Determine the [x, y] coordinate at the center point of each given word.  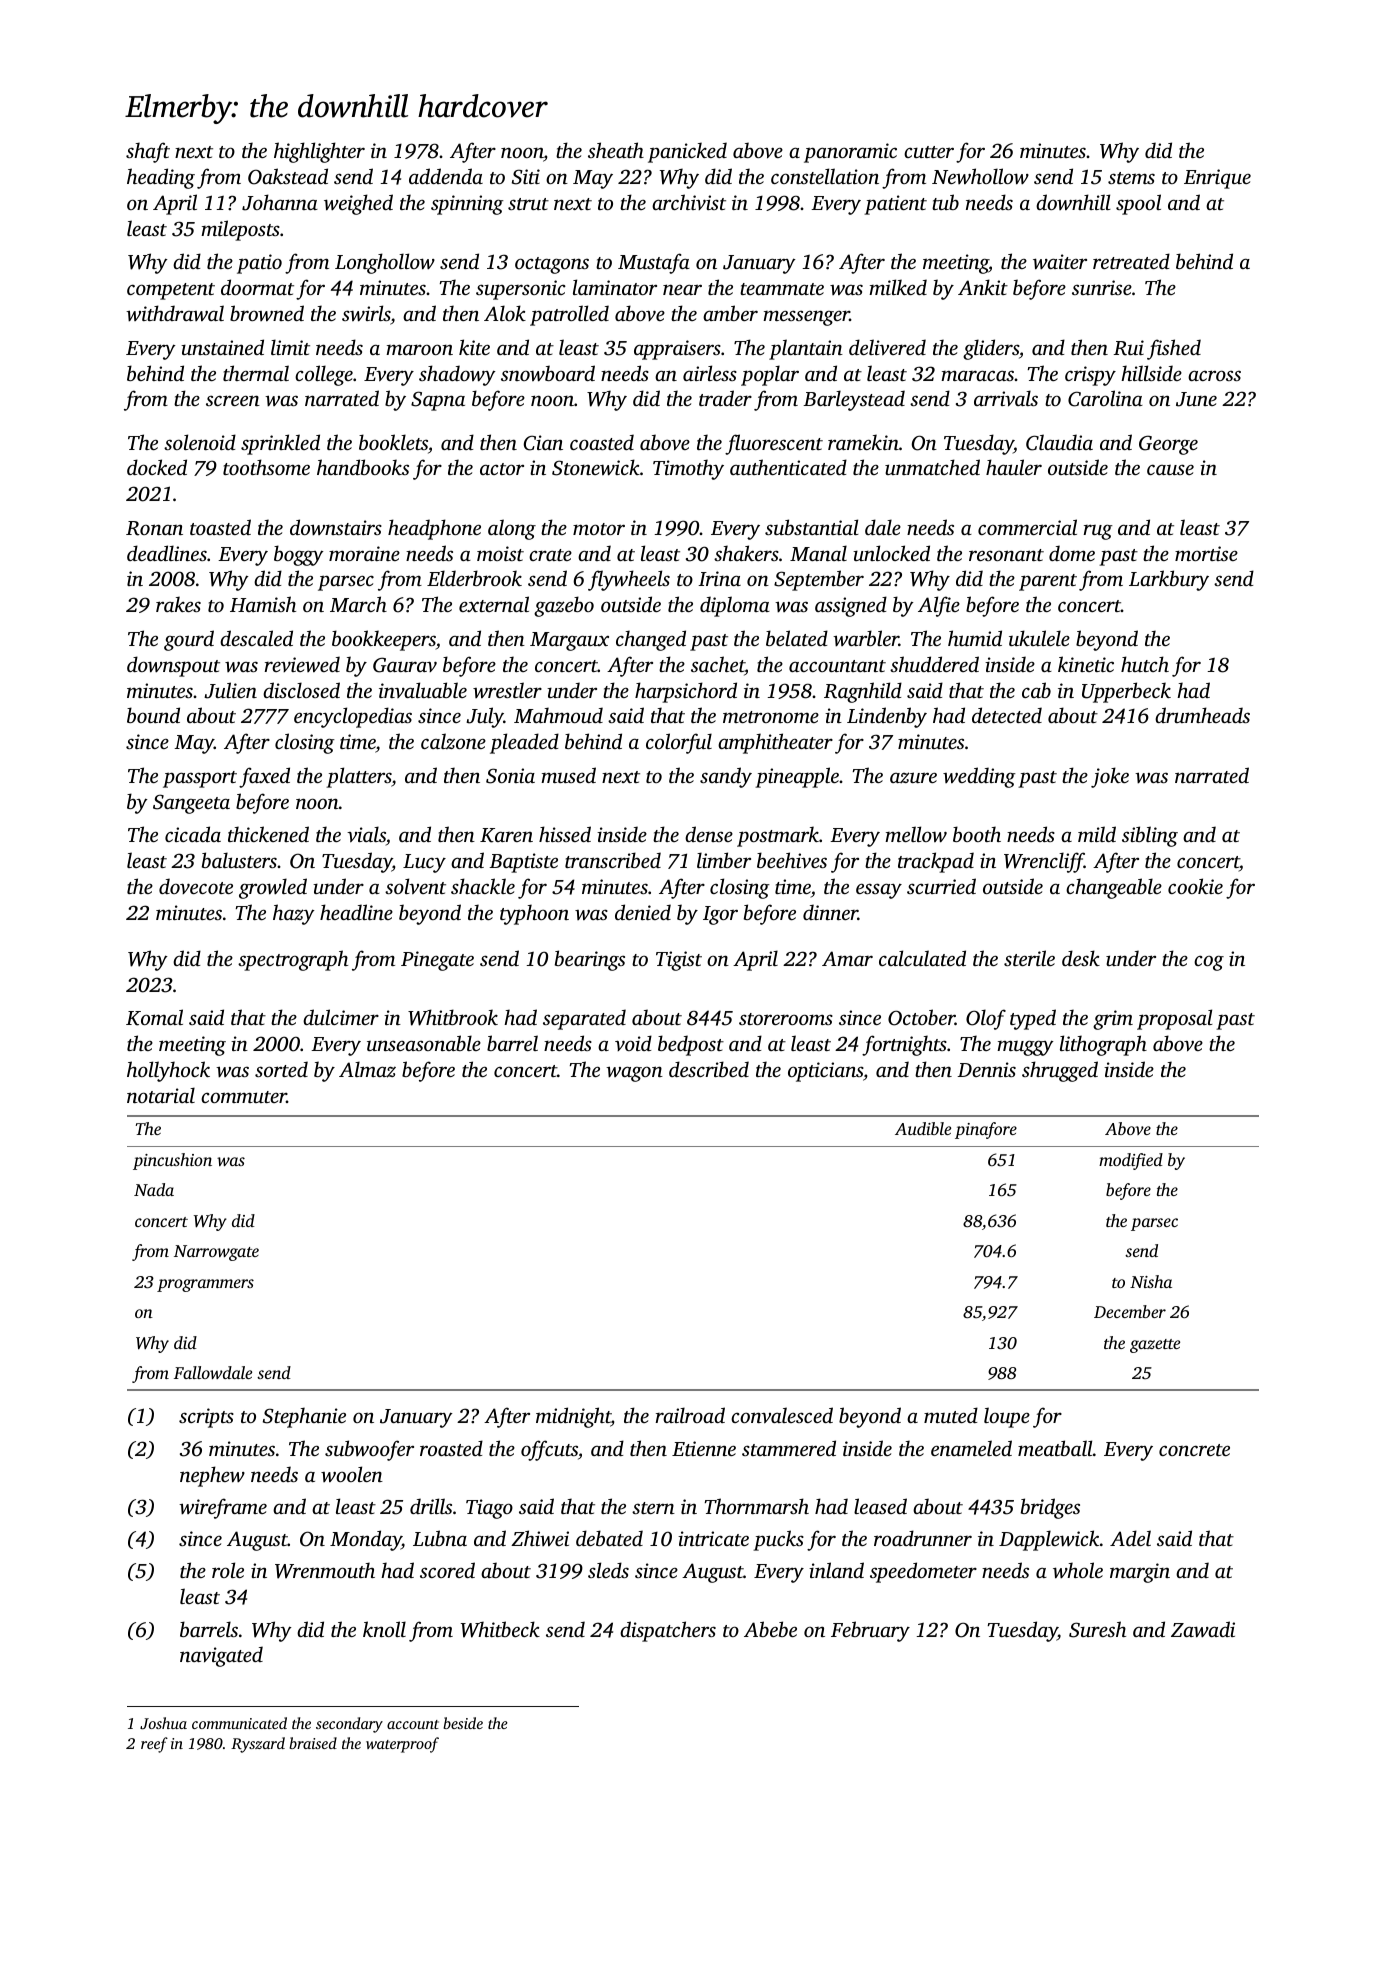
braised [313, 1743]
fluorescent [774, 444]
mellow [916, 834]
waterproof [402, 1745]
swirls [366, 313]
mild [1097, 834]
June [1196, 399]
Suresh [1097, 1629]
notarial [161, 1095]
